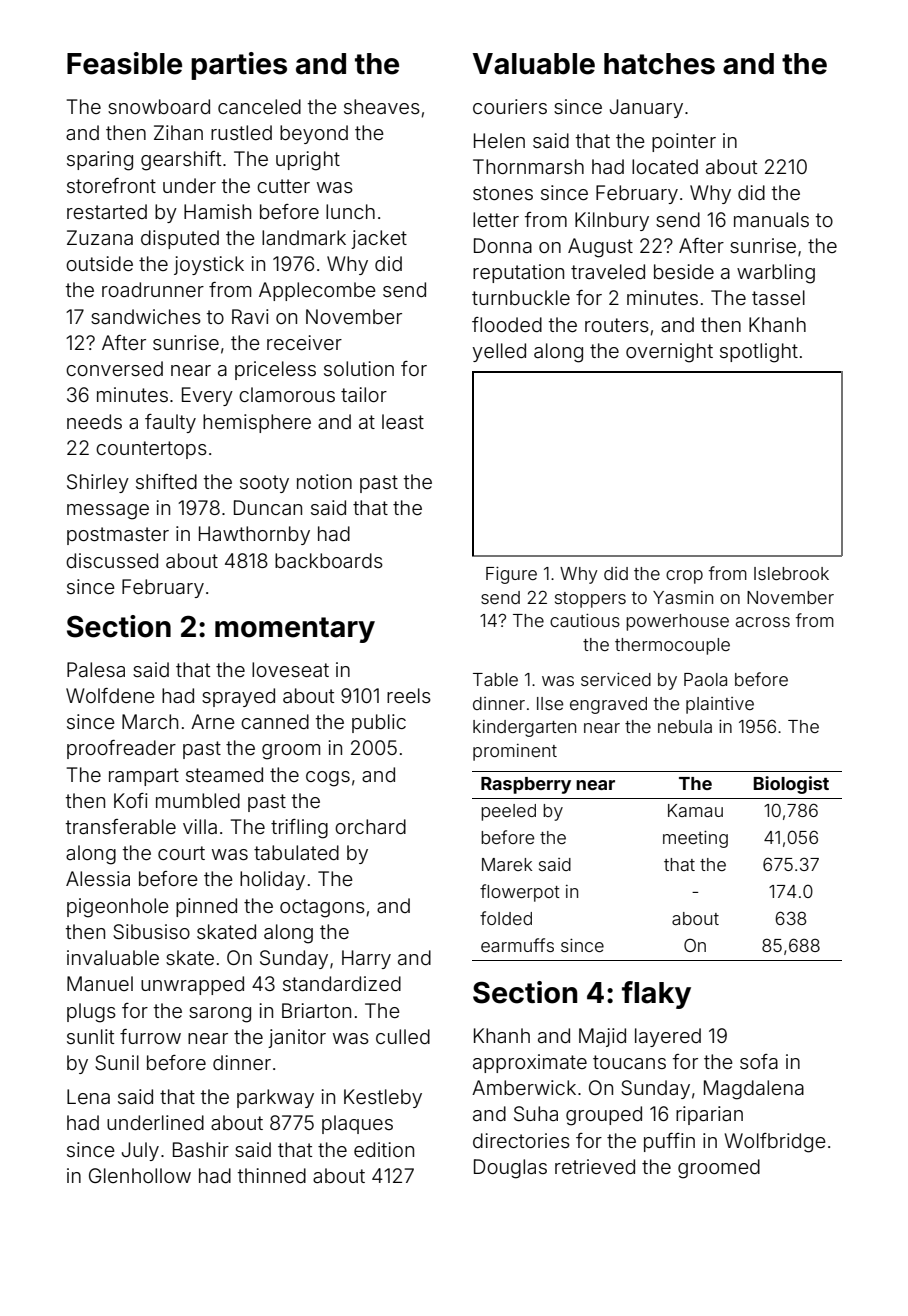 This page has width=908, height=1316. What do you see at coordinates (124, 63) in the page?
I see `Feasible` at bounding box center [124, 63].
